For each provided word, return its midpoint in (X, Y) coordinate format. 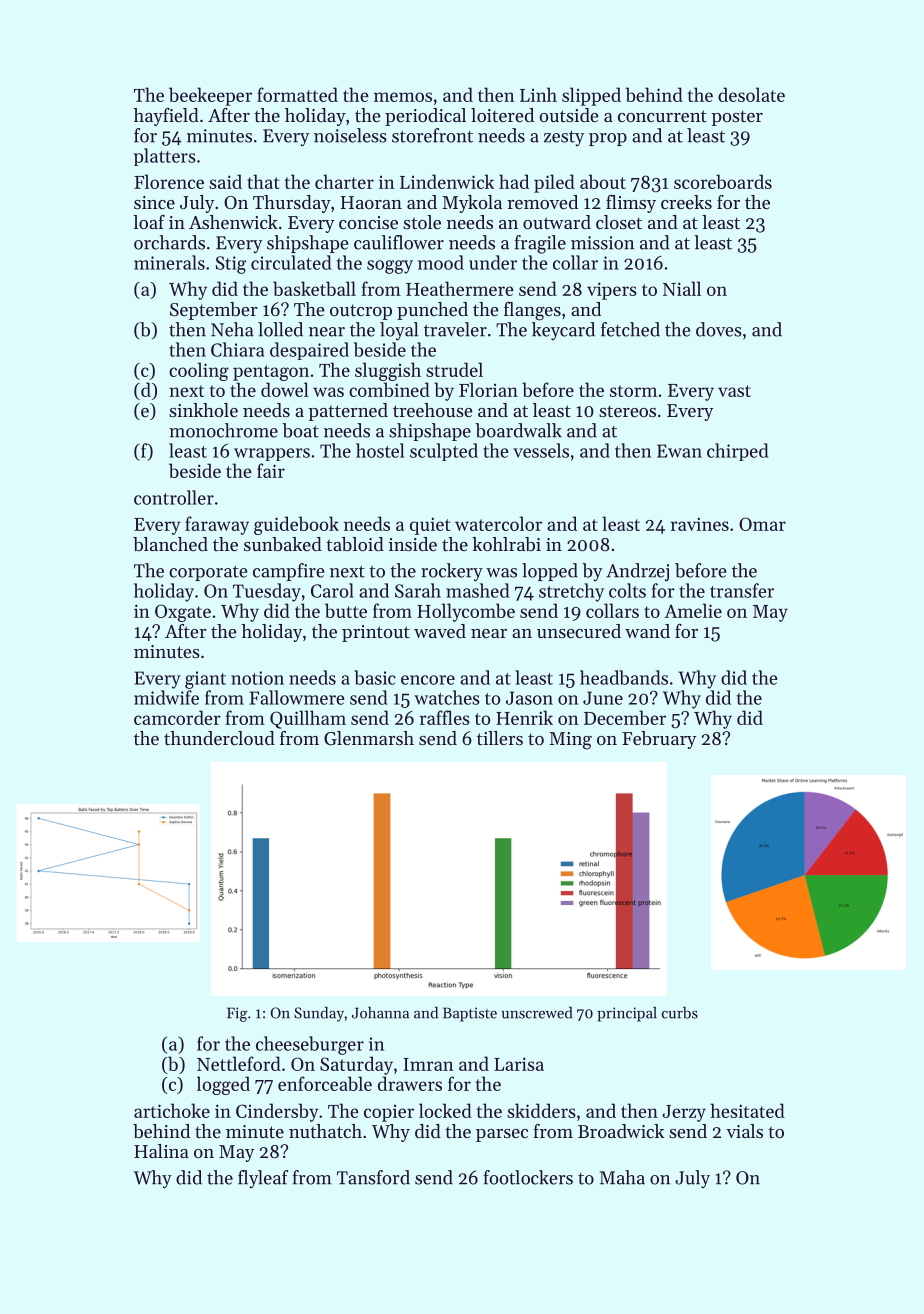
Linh (538, 94)
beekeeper (210, 96)
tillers (500, 738)
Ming (570, 741)
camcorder (177, 717)
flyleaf (263, 1179)
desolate (751, 94)
